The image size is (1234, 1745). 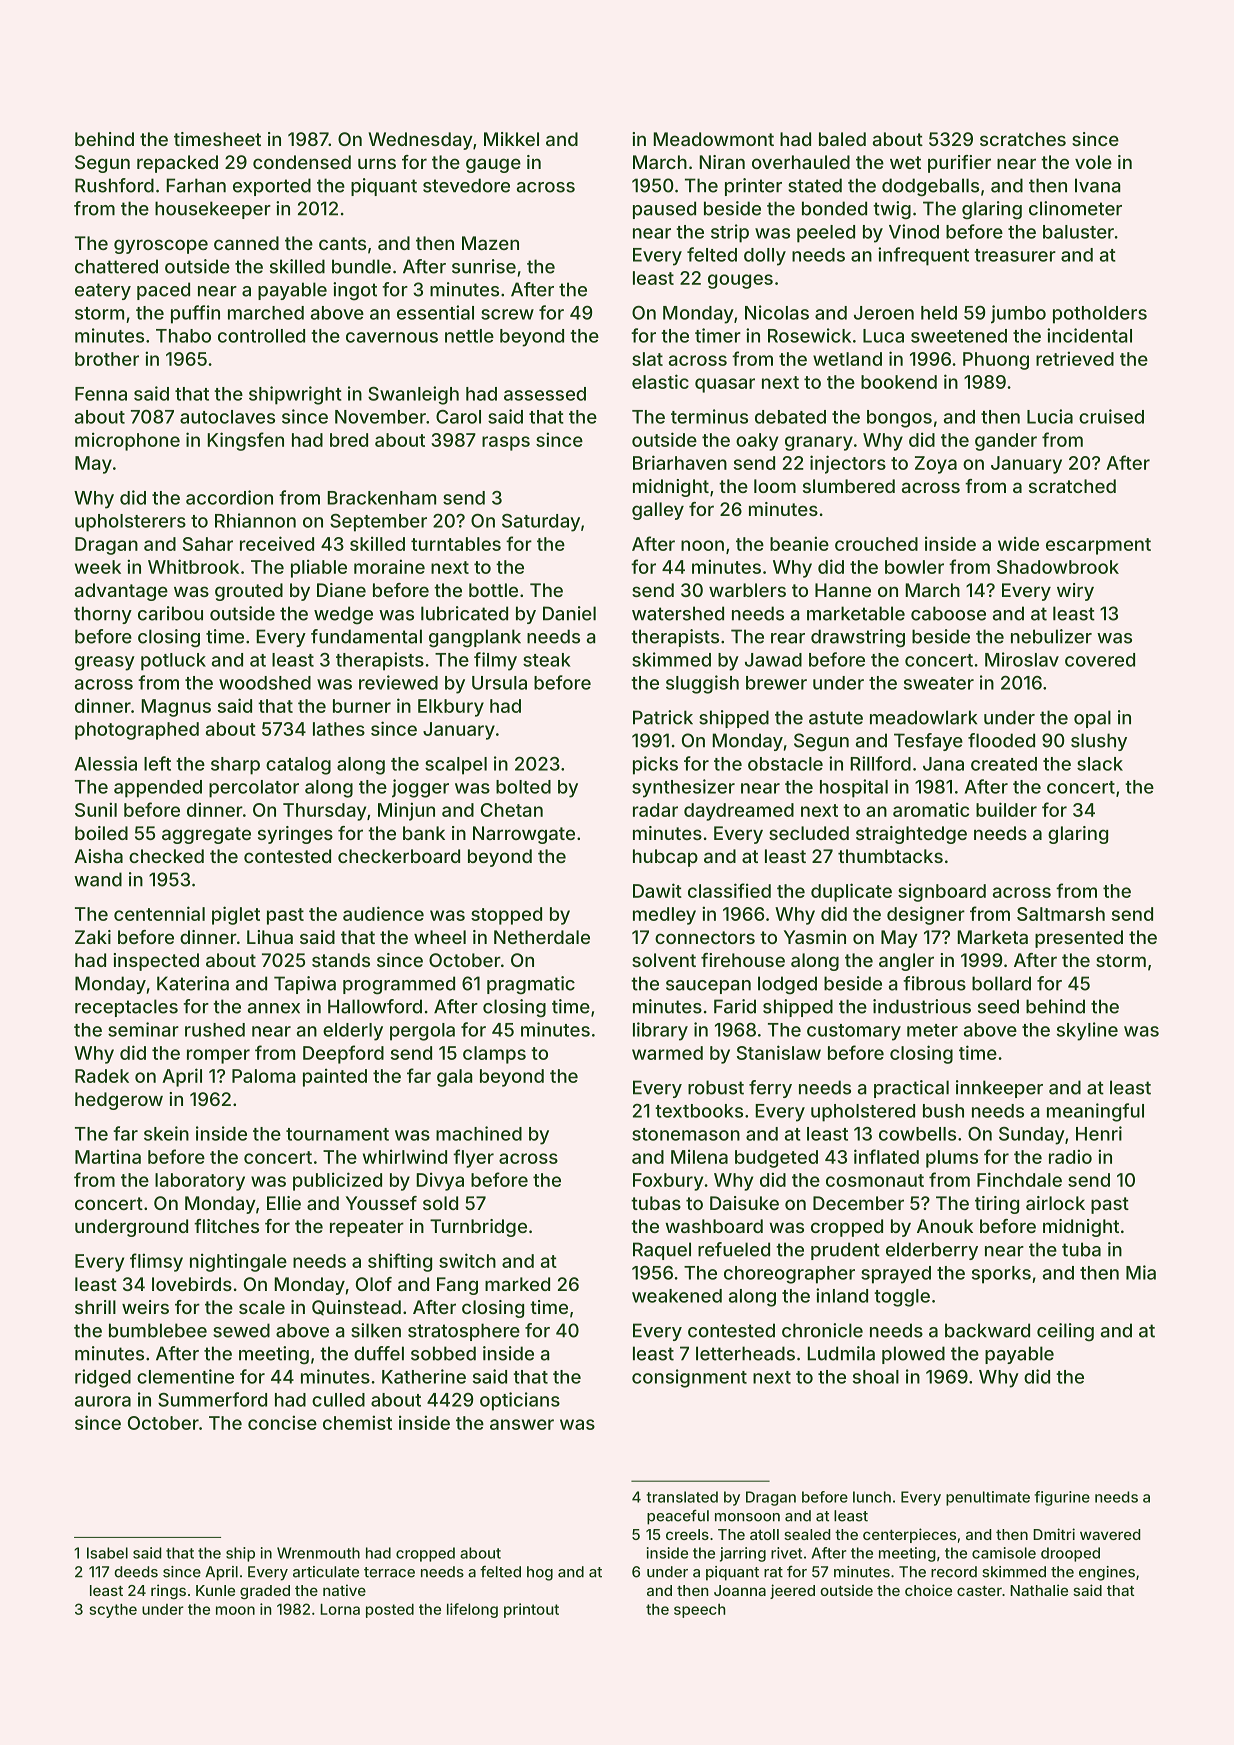 I want to click on treasurer, so click(x=1015, y=255).
